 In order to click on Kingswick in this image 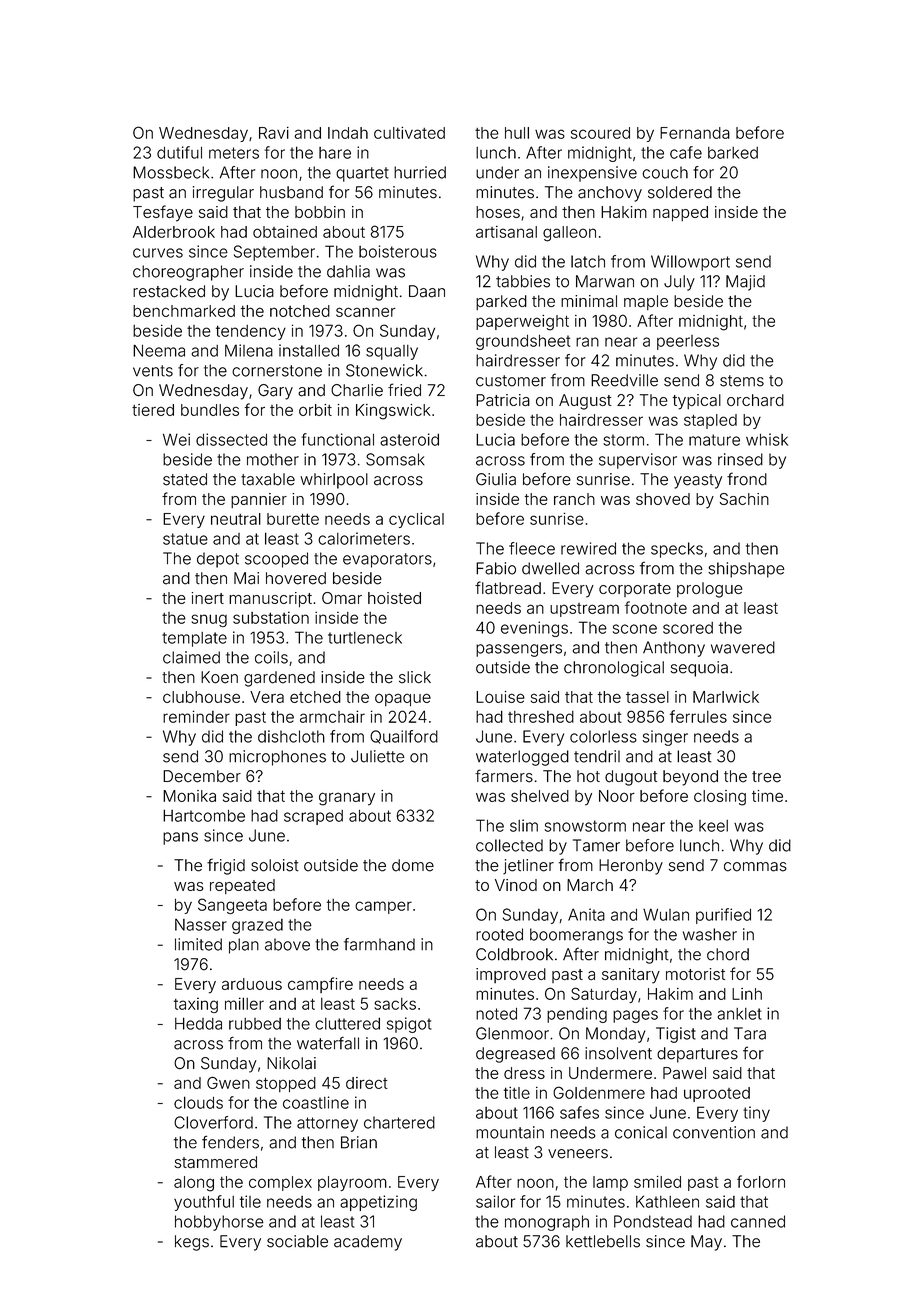, I will do `click(393, 412)`.
